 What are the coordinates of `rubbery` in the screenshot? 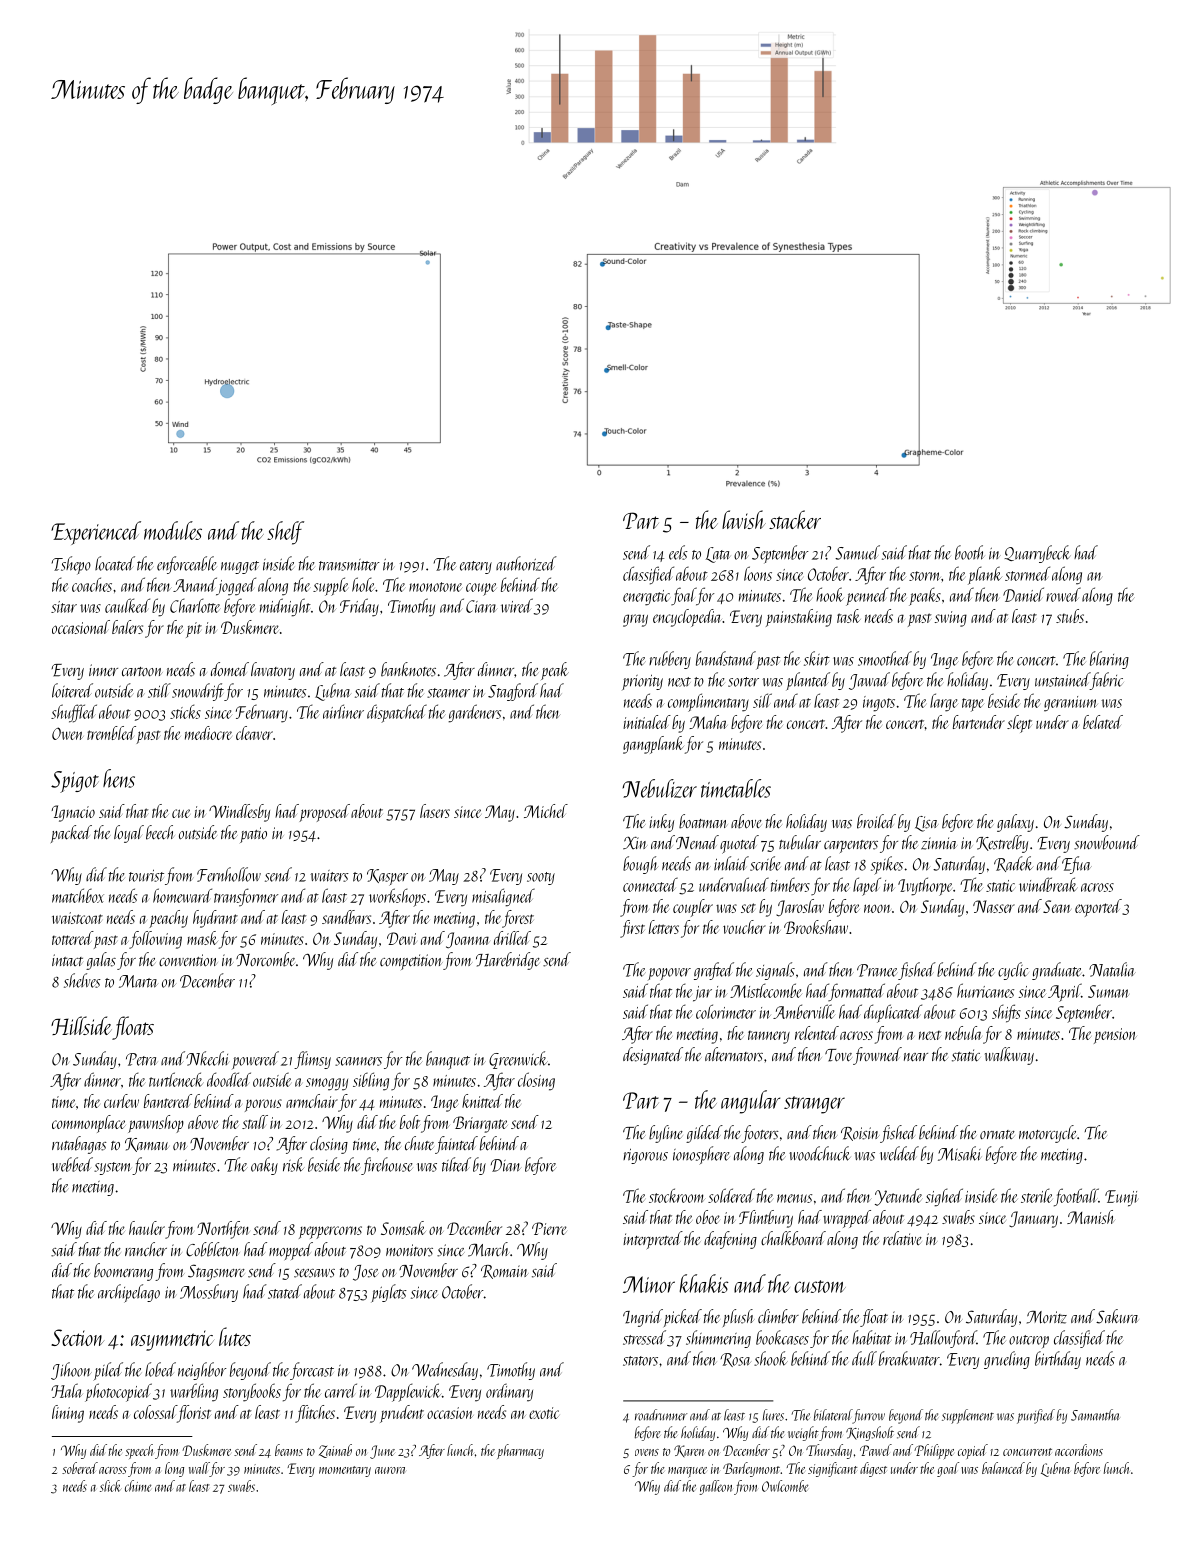 It's located at (670, 660).
